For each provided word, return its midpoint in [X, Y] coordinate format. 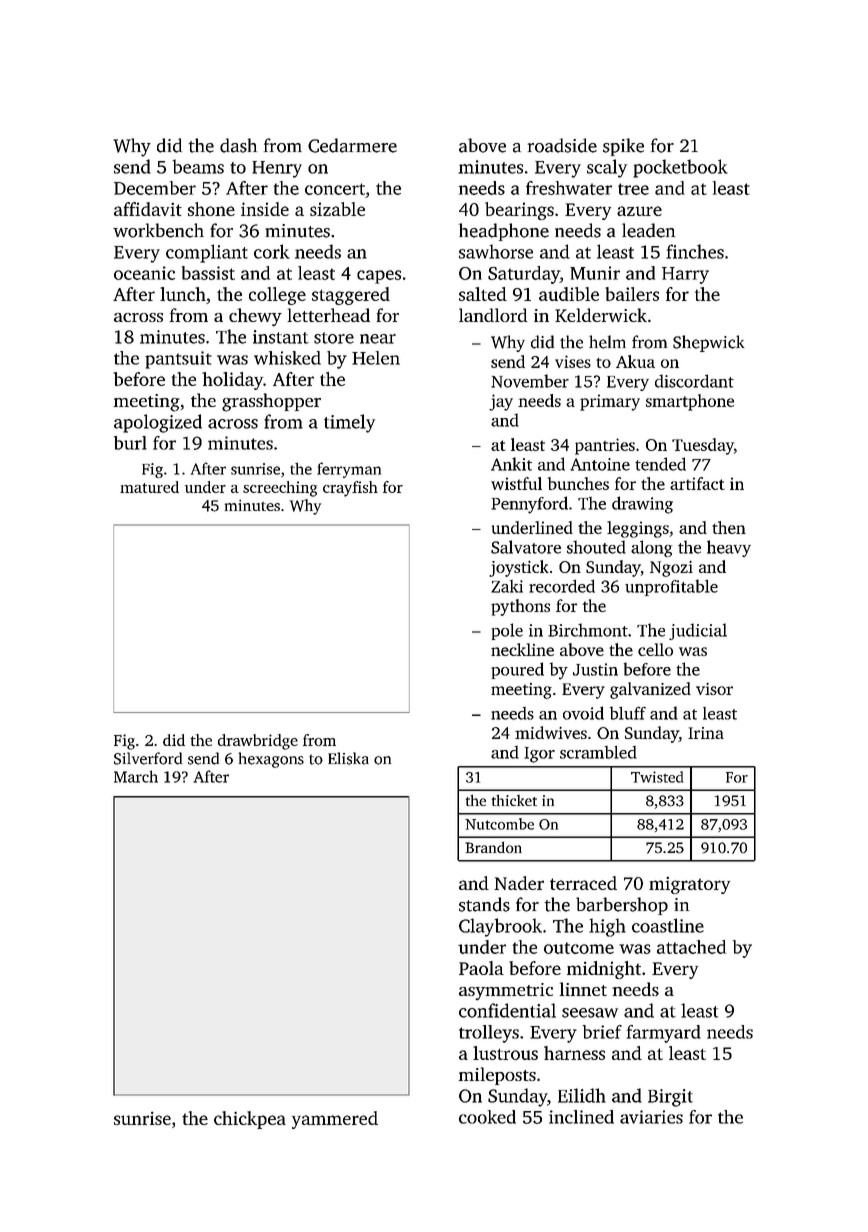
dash [238, 145]
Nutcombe [499, 824]
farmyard [664, 1034]
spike [623, 147]
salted [483, 294]
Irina [706, 733]
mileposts [497, 1076]
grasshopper [271, 402]
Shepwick [708, 343]
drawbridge [258, 742]
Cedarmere [352, 145]
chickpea [250, 1120]
